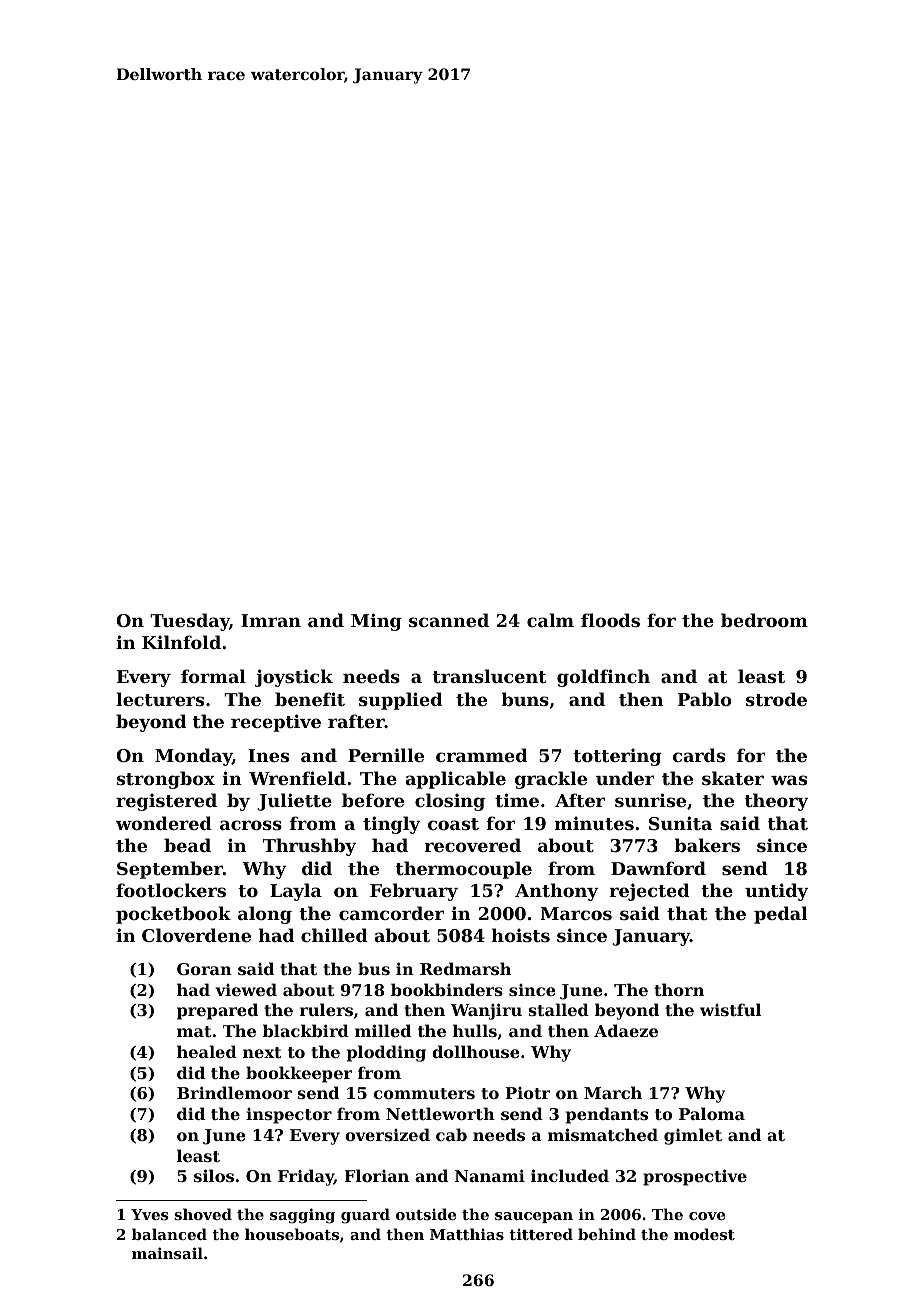 The image size is (924, 1314). I want to click on Cloverdene, so click(196, 935).
